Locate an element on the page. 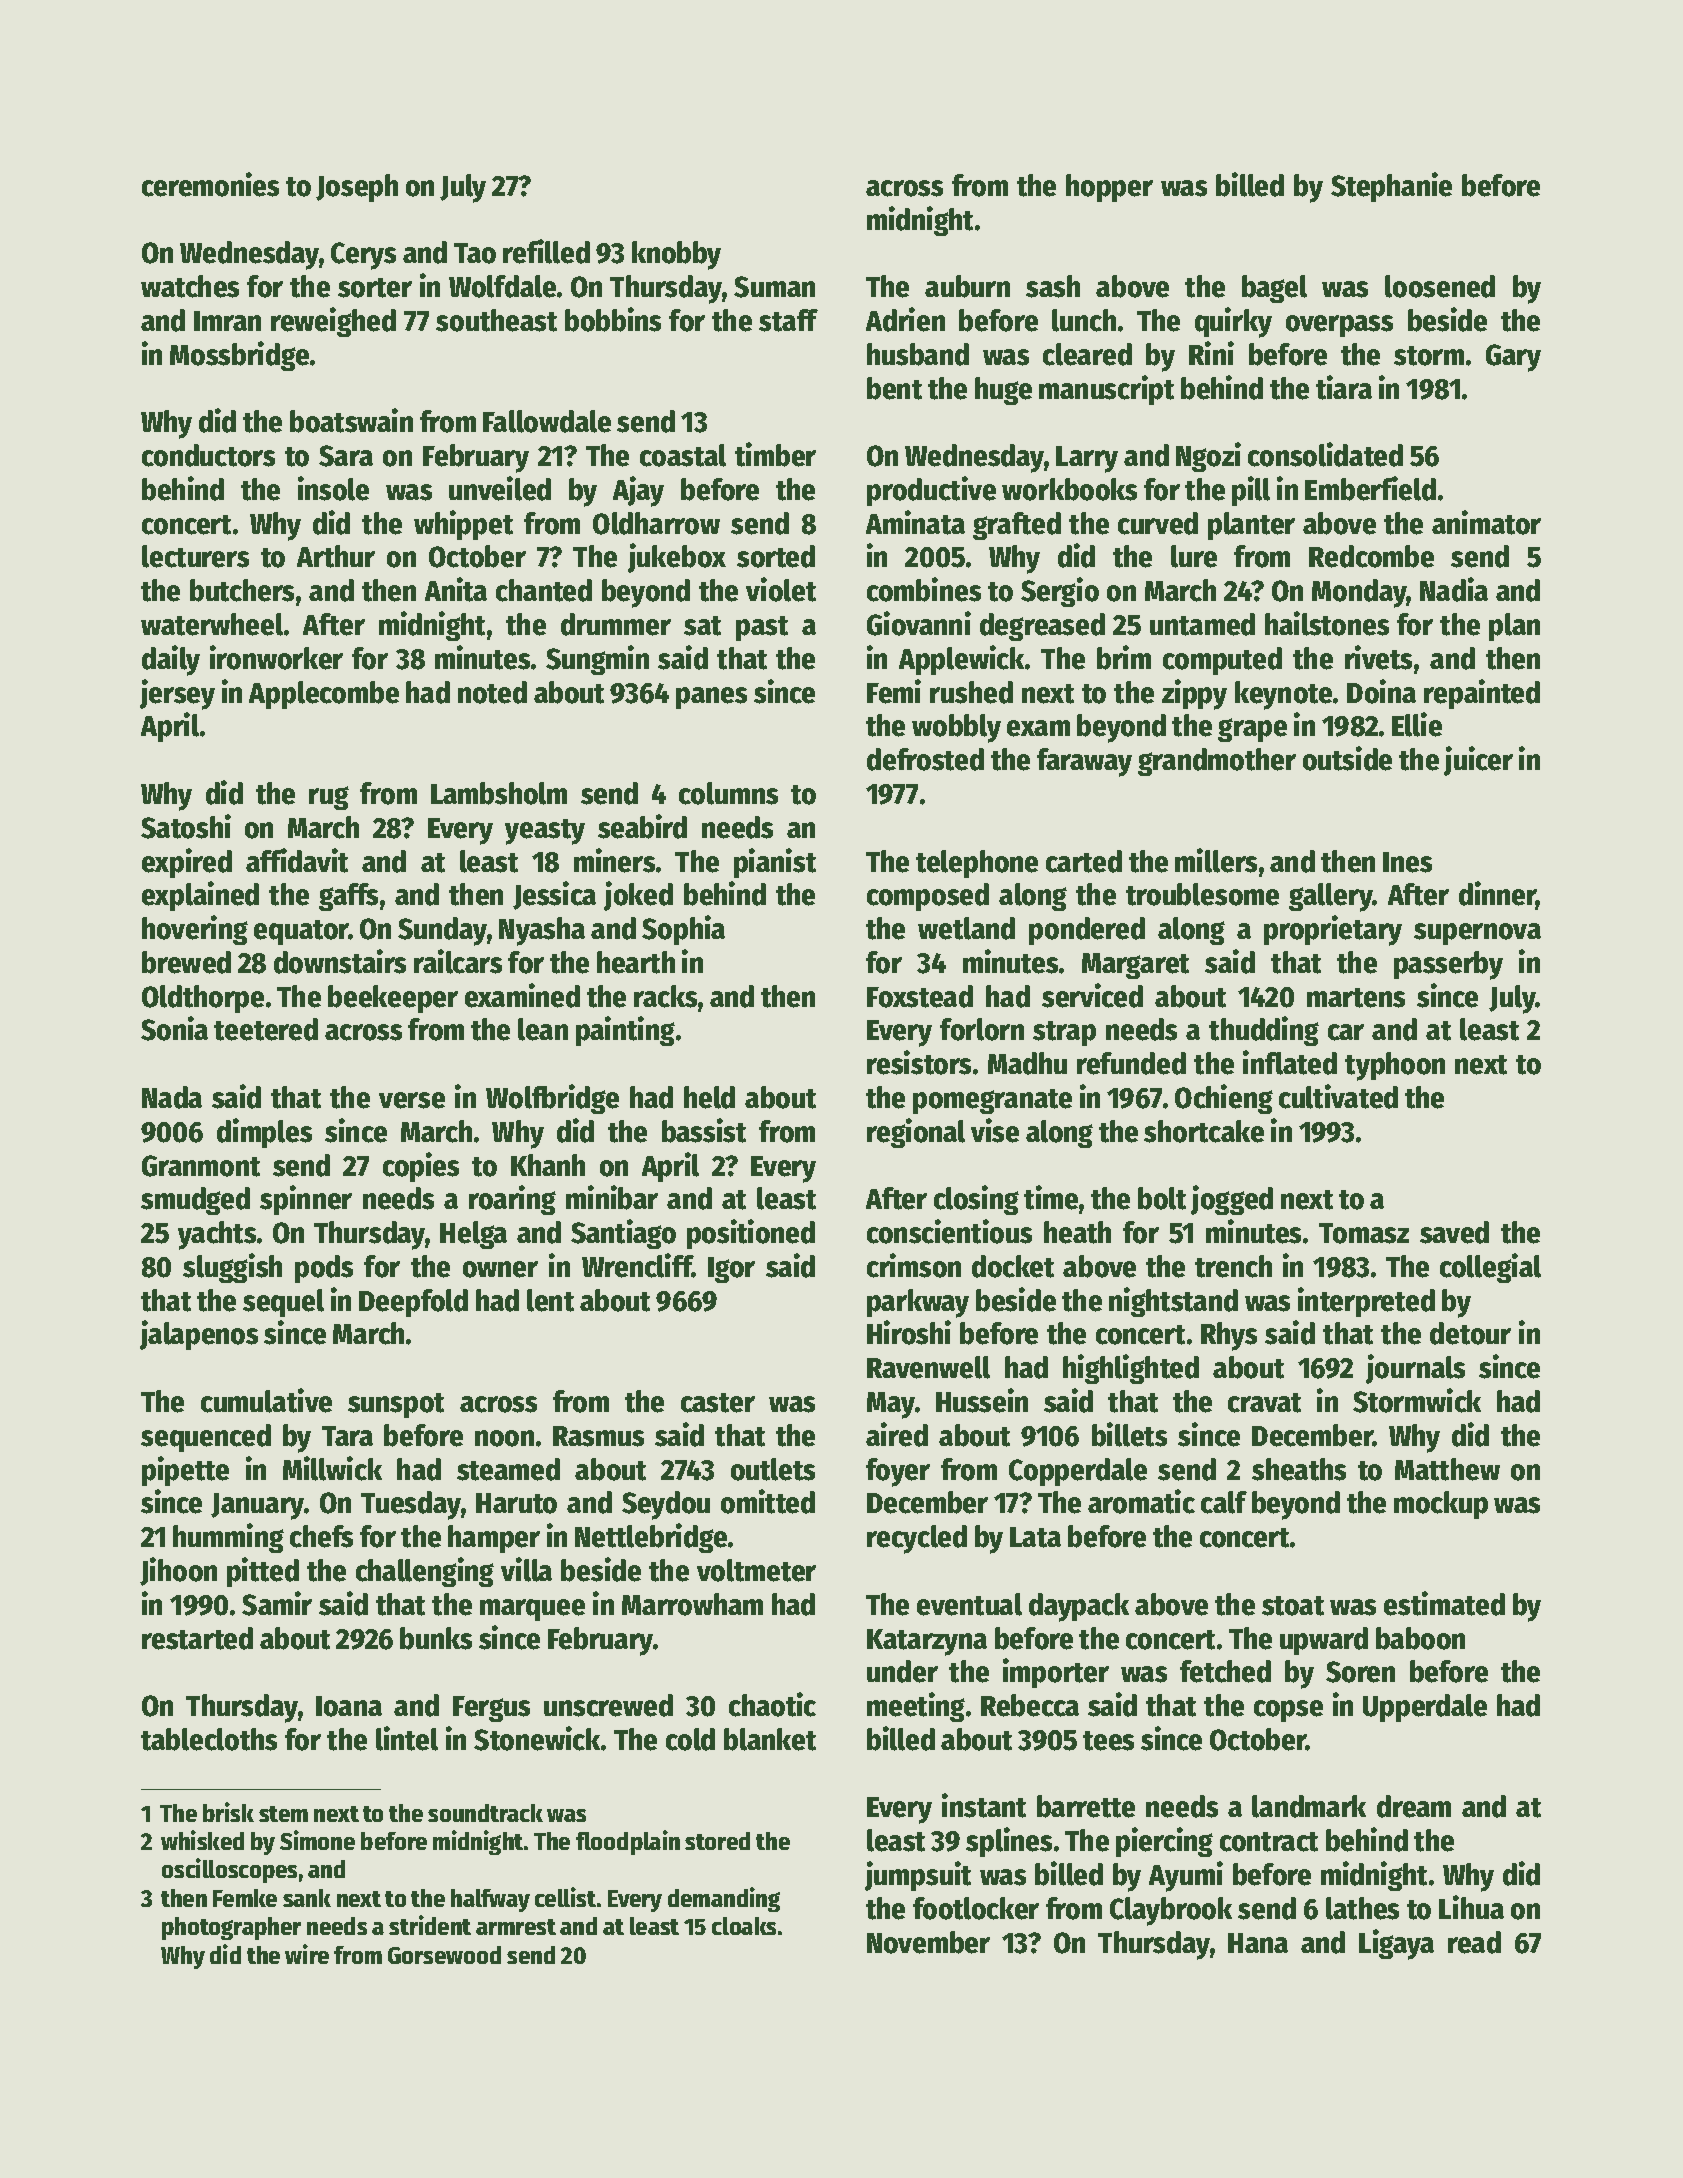 This page has height=2178, width=1683. Hiroshi is located at coordinates (909, 1332).
